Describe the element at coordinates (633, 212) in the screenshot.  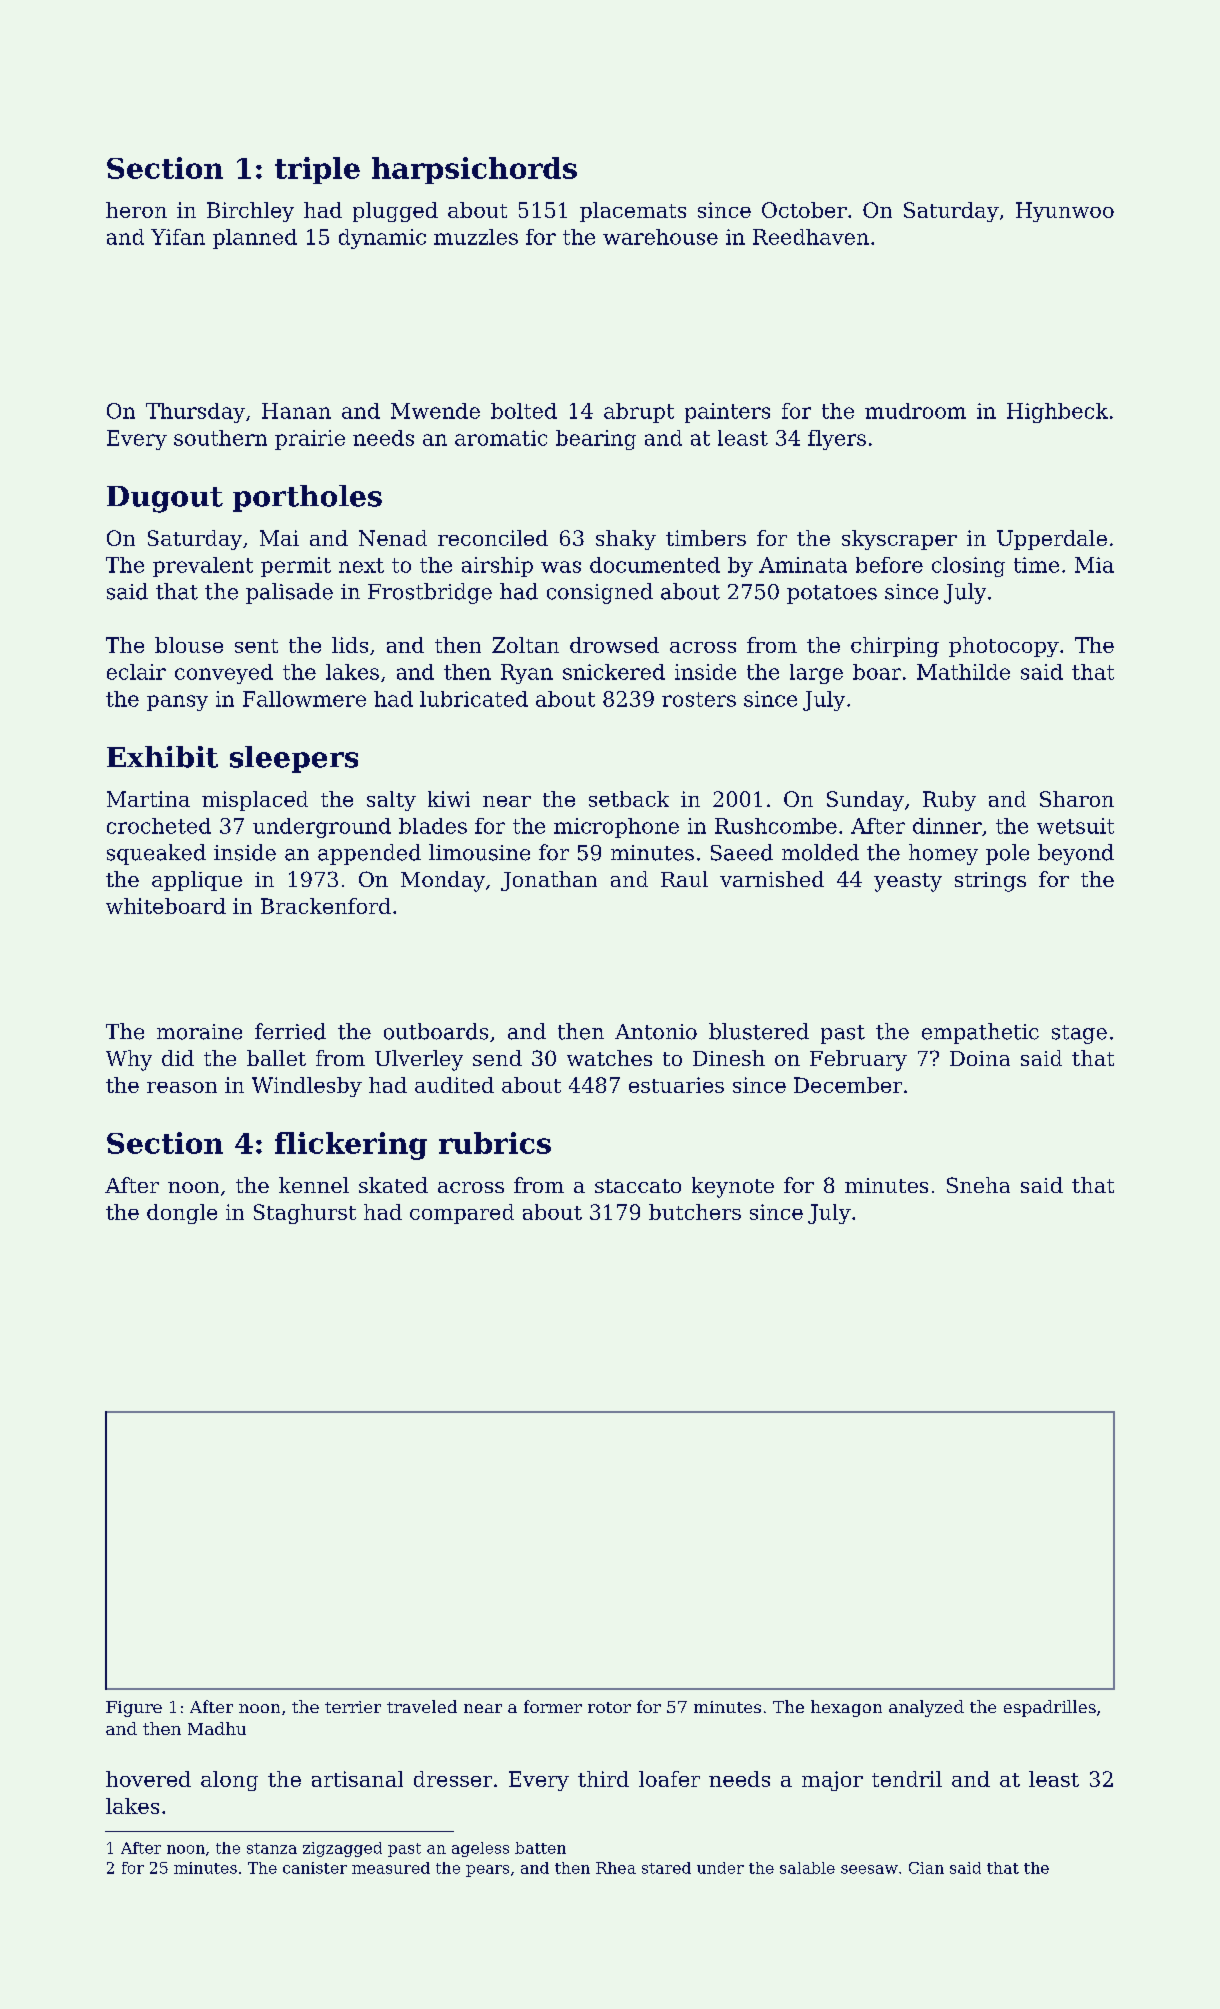
I see `placemats` at that location.
